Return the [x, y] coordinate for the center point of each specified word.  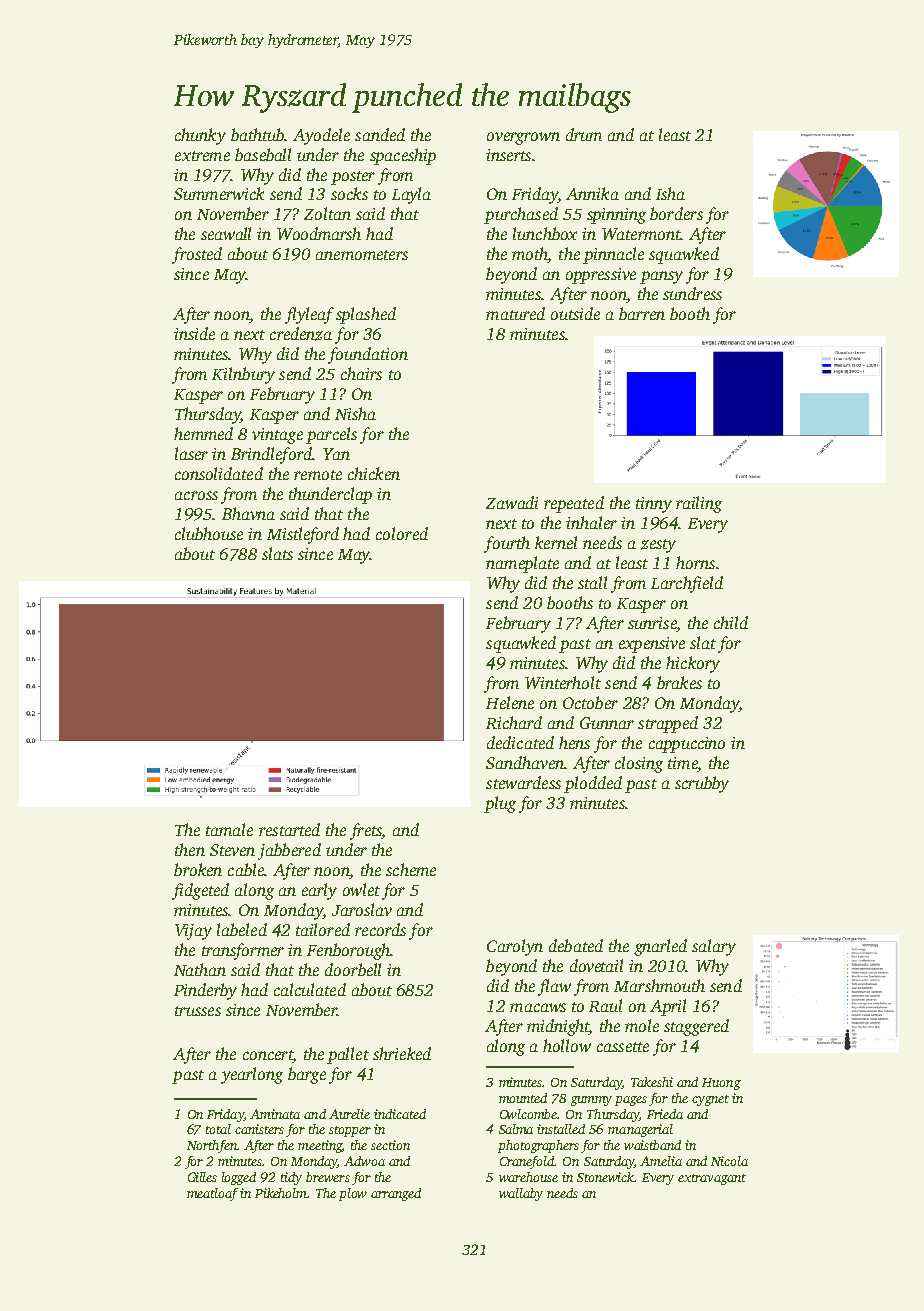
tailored [323, 929]
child [731, 622]
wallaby [521, 1194]
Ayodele [321, 136]
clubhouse [209, 533]
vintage [277, 436]
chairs [361, 373]
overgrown [523, 138]
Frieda [665, 1114]
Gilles [202, 1177]
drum [584, 134]
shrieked [402, 1053]
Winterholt [563, 682]
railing [699, 504]
